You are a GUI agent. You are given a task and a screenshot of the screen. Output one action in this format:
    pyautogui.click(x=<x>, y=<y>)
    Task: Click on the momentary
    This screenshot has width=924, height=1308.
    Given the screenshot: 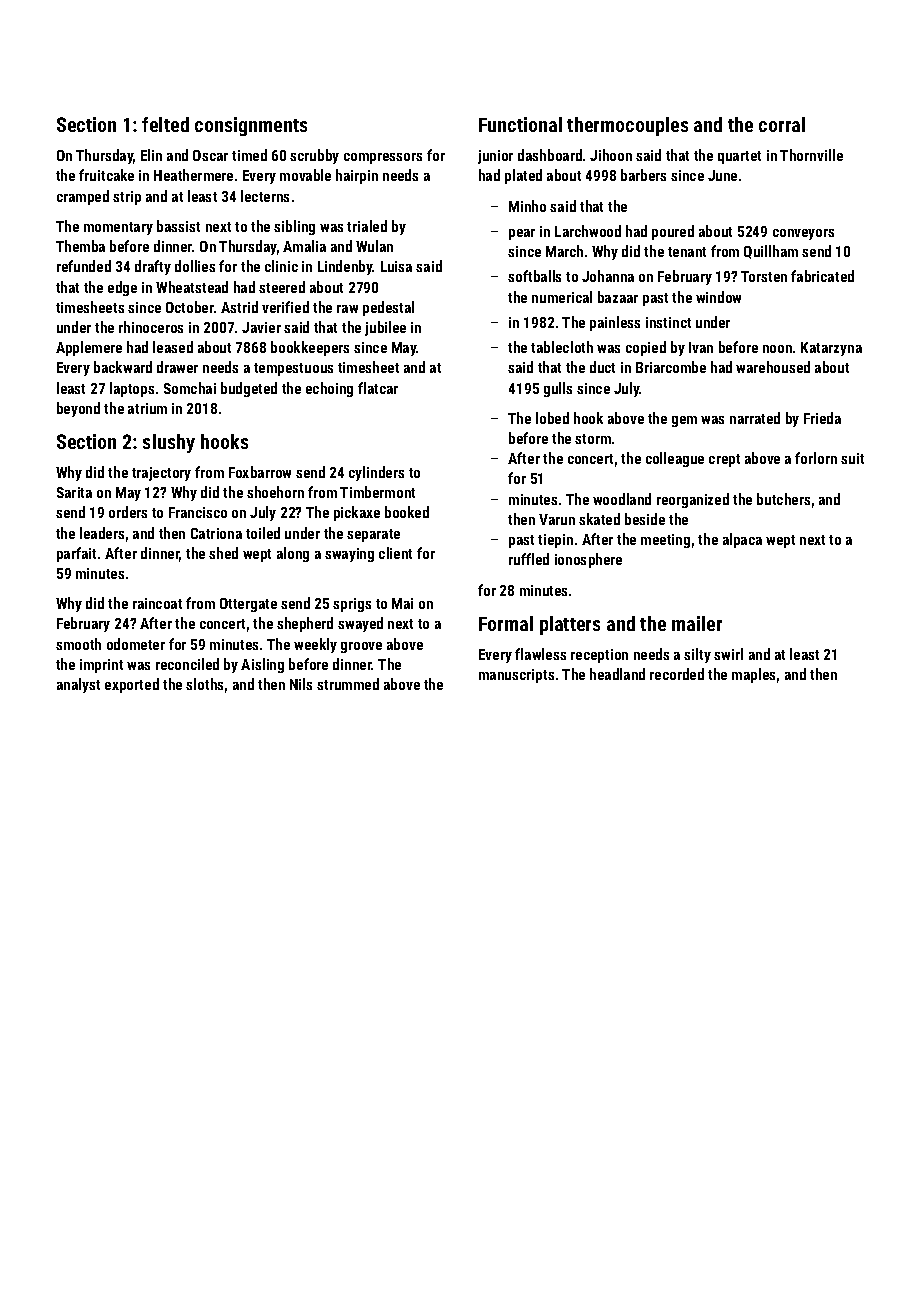 What is the action you would take?
    pyautogui.click(x=118, y=228)
